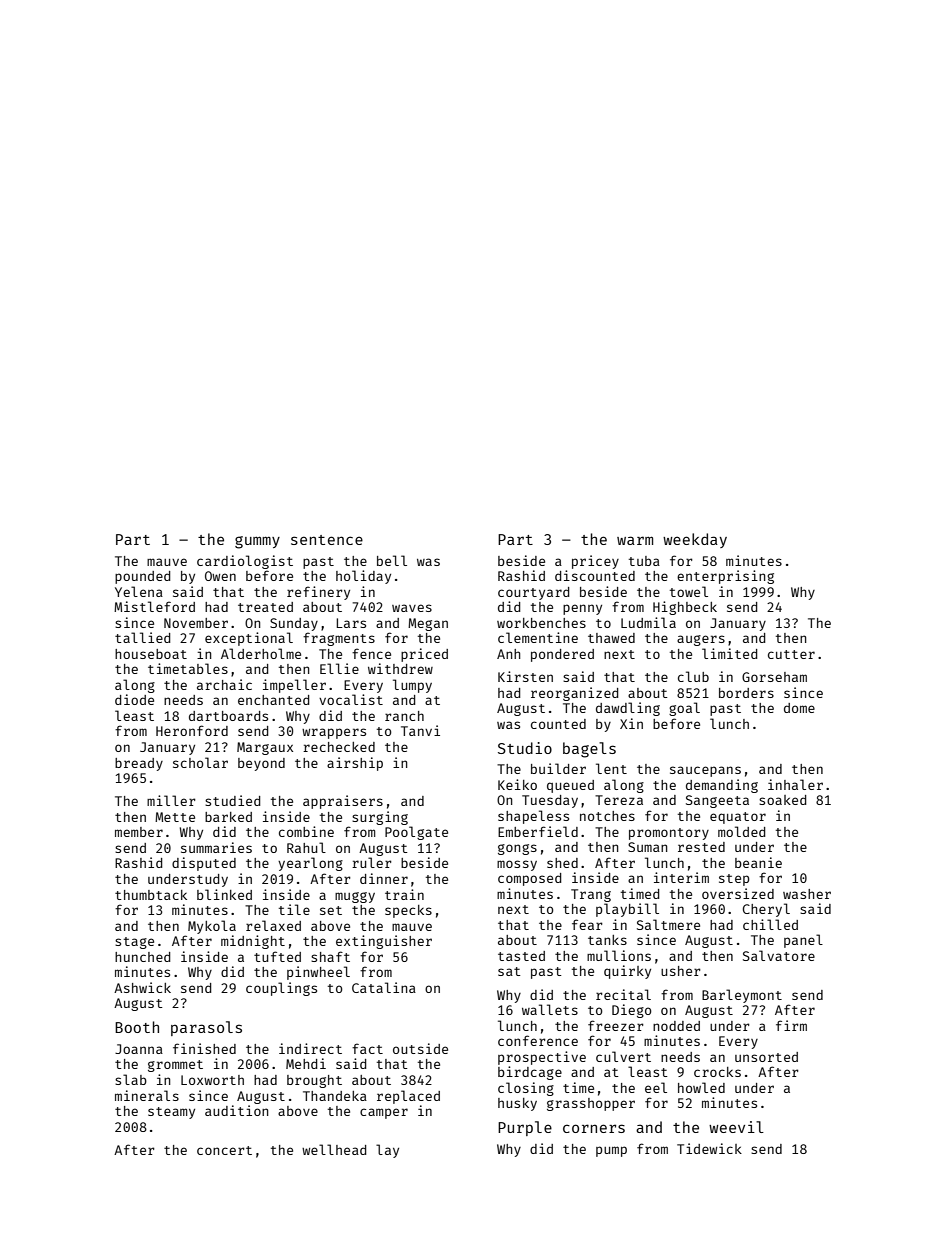 Image resolution: width=952 pixels, height=1233 pixels. What do you see at coordinates (224, 1150) in the screenshot?
I see `concert` at bounding box center [224, 1150].
